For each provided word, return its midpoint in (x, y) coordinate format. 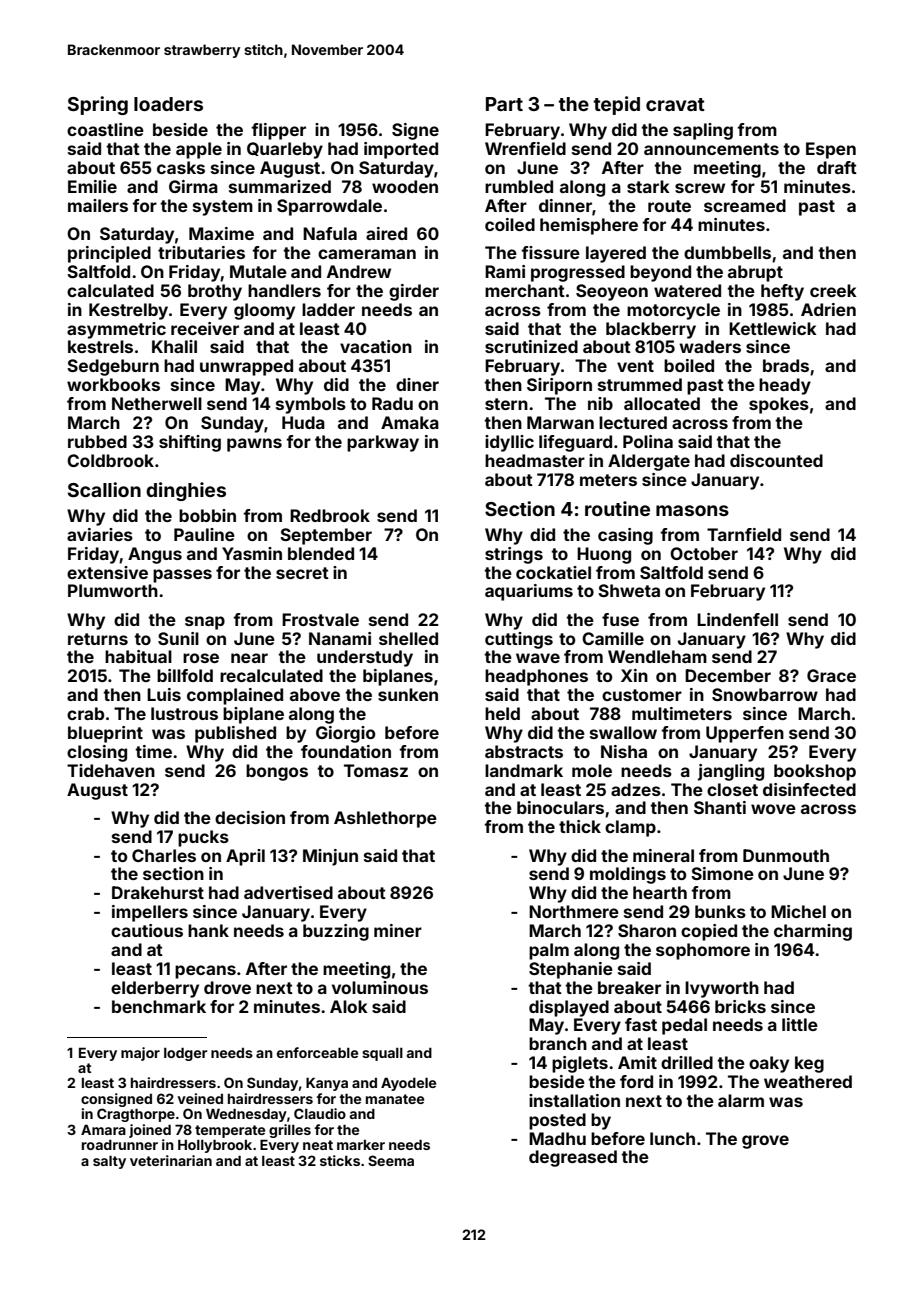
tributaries (201, 252)
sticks (340, 1160)
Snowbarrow (765, 694)
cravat (675, 104)
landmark (524, 770)
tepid (617, 105)
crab (85, 713)
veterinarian (171, 1160)
